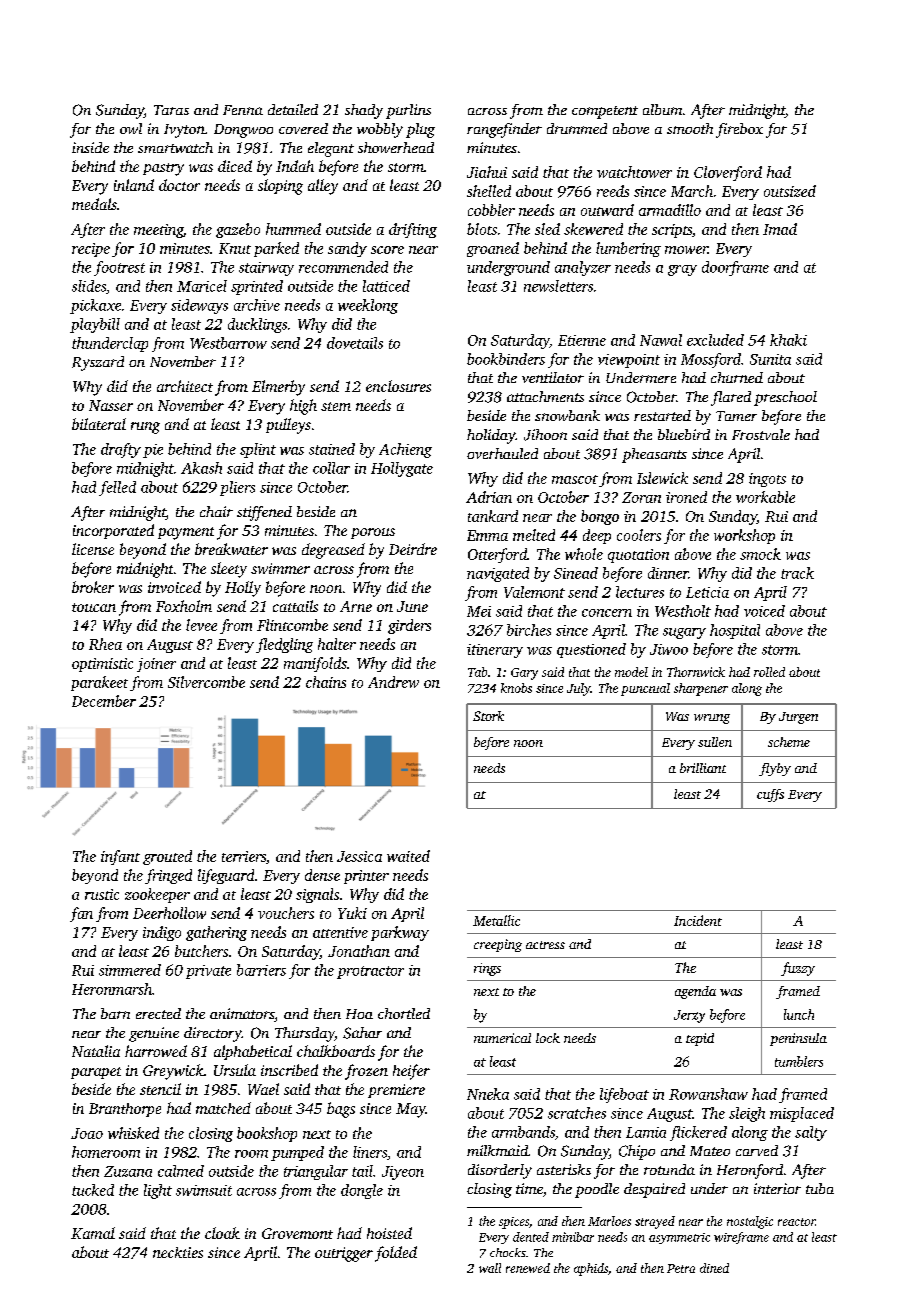 This screenshot has height=1316, width=908. Describe the element at coordinates (681, 1268) in the screenshot. I see `Petra` at that location.
